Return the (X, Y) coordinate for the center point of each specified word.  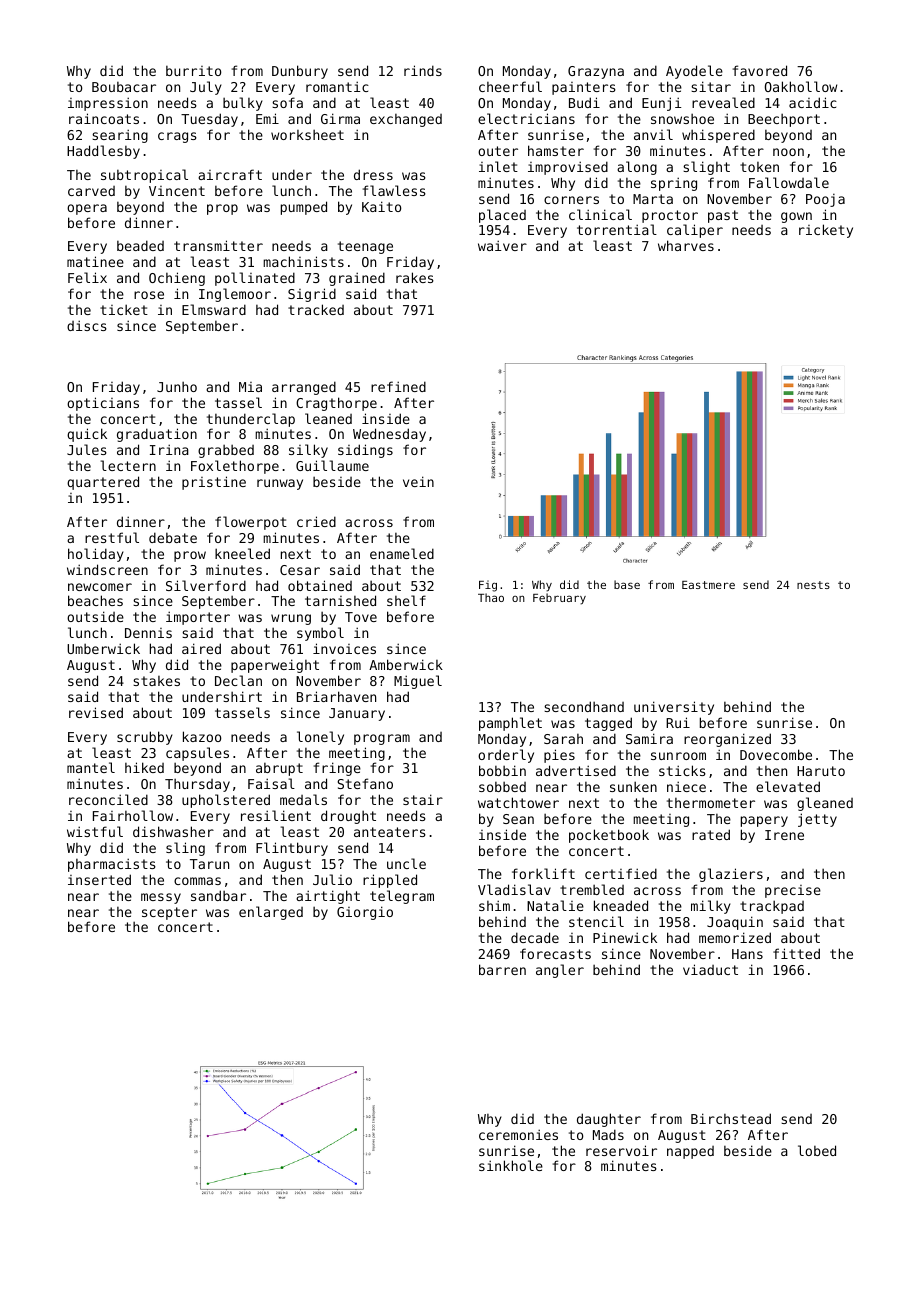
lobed (817, 1150)
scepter (169, 913)
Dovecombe (776, 754)
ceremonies (518, 1134)
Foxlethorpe (235, 467)
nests (813, 585)
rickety (826, 231)
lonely (320, 738)
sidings (365, 451)
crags (177, 137)
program (382, 739)
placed (502, 216)
